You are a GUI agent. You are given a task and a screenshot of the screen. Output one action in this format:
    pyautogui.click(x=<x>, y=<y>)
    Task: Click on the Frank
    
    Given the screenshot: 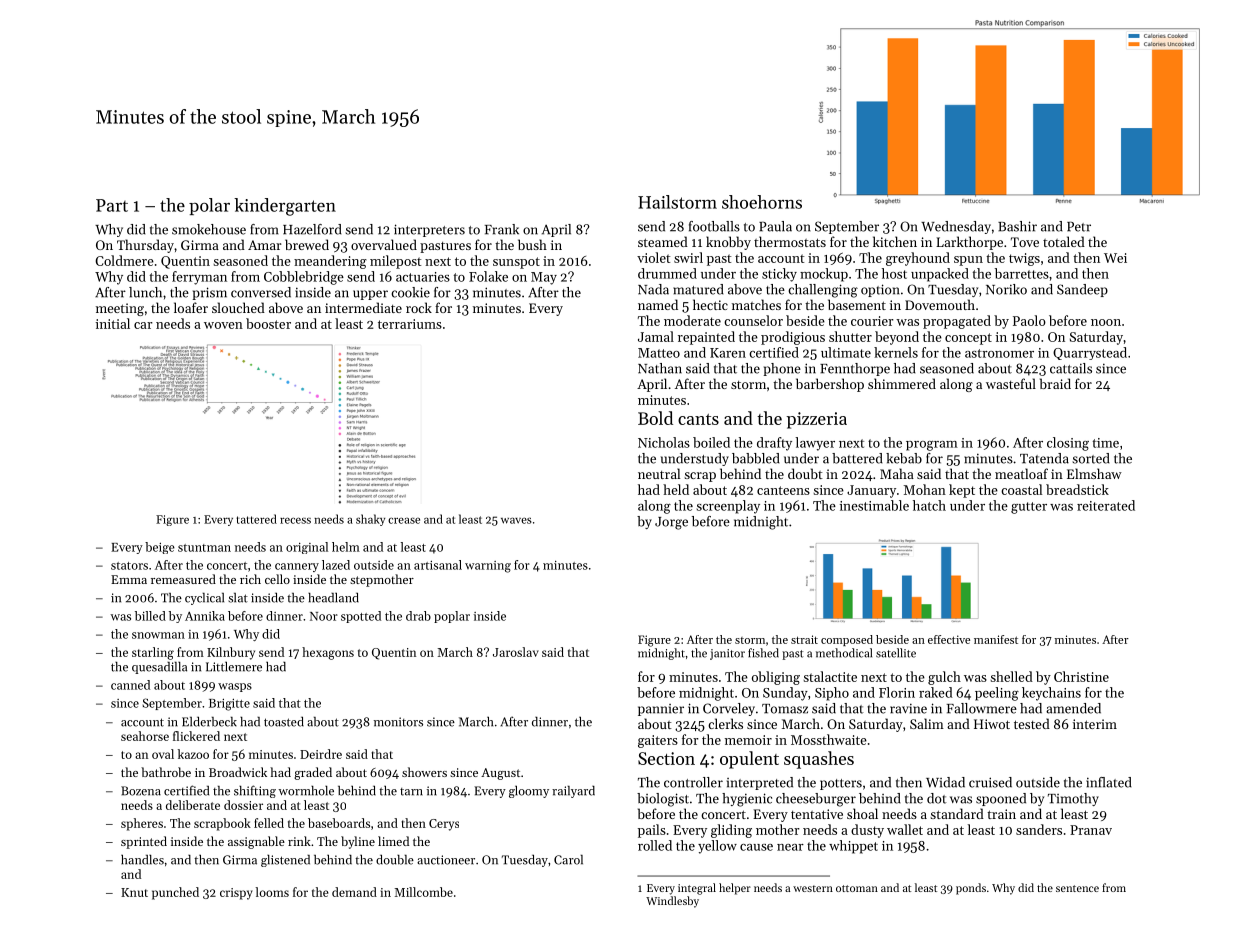 What is the action you would take?
    pyautogui.click(x=502, y=229)
